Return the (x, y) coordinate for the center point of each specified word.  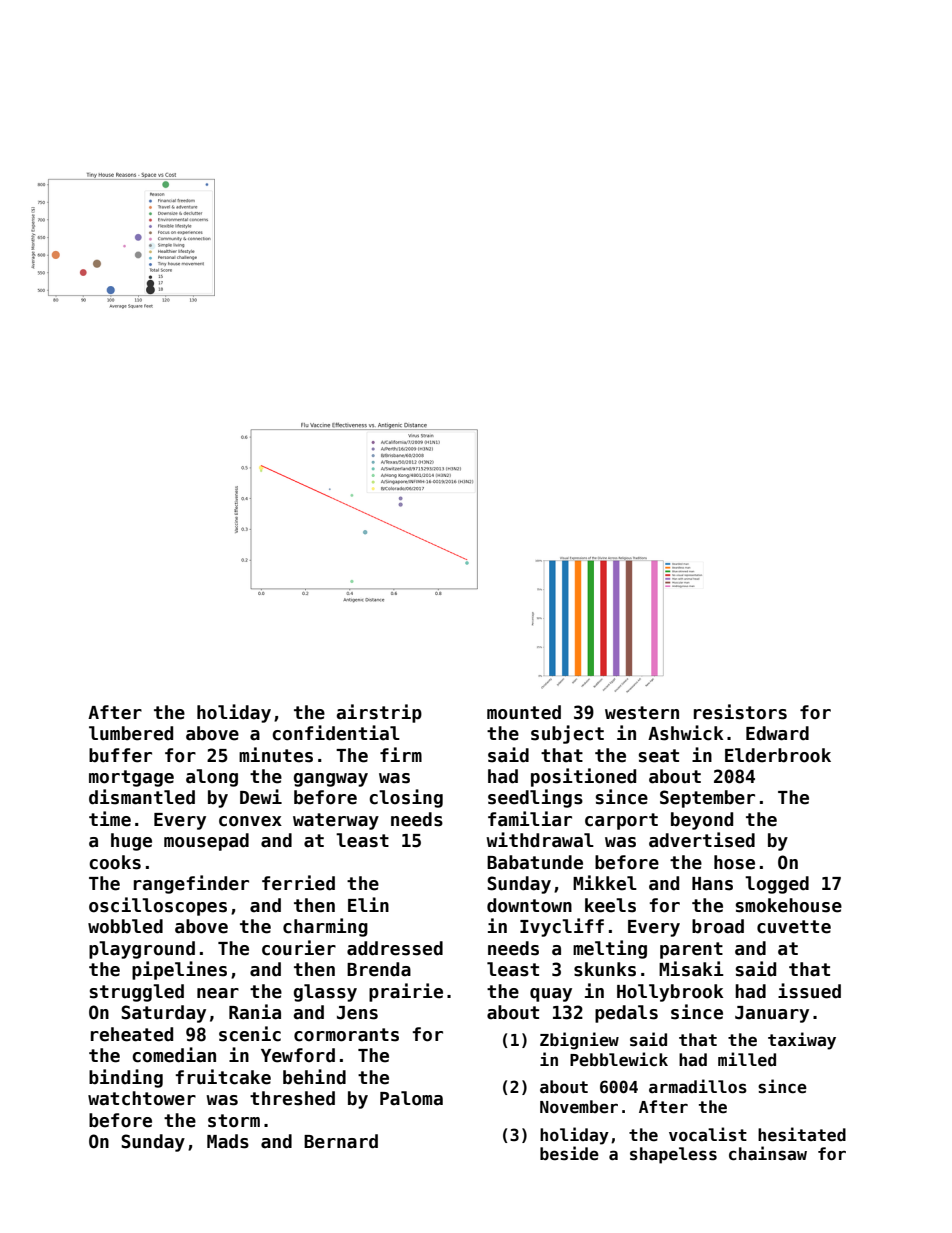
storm (234, 1121)
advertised (702, 840)
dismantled (142, 797)
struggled (137, 993)
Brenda (379, 969)
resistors (740, 712)
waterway (336, 821)
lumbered (131, 733)
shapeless (673, 1155)
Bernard (341, 1141)
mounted (524, 712)
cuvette (794, 927)
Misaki (691, 969)
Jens (357, 1013)
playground (142, 950)
